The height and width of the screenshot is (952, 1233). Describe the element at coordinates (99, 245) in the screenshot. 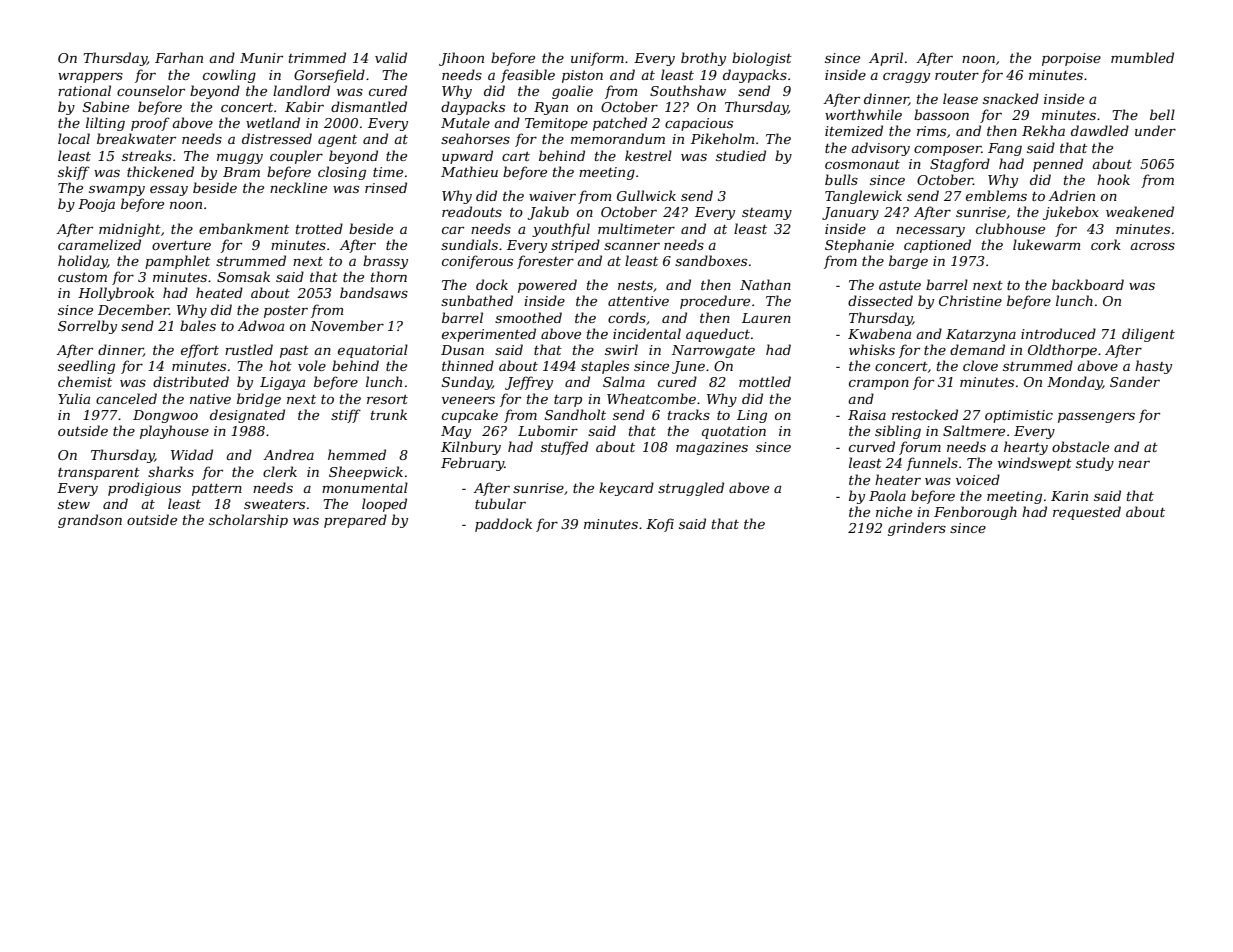

I see `caramelized` at that location.
